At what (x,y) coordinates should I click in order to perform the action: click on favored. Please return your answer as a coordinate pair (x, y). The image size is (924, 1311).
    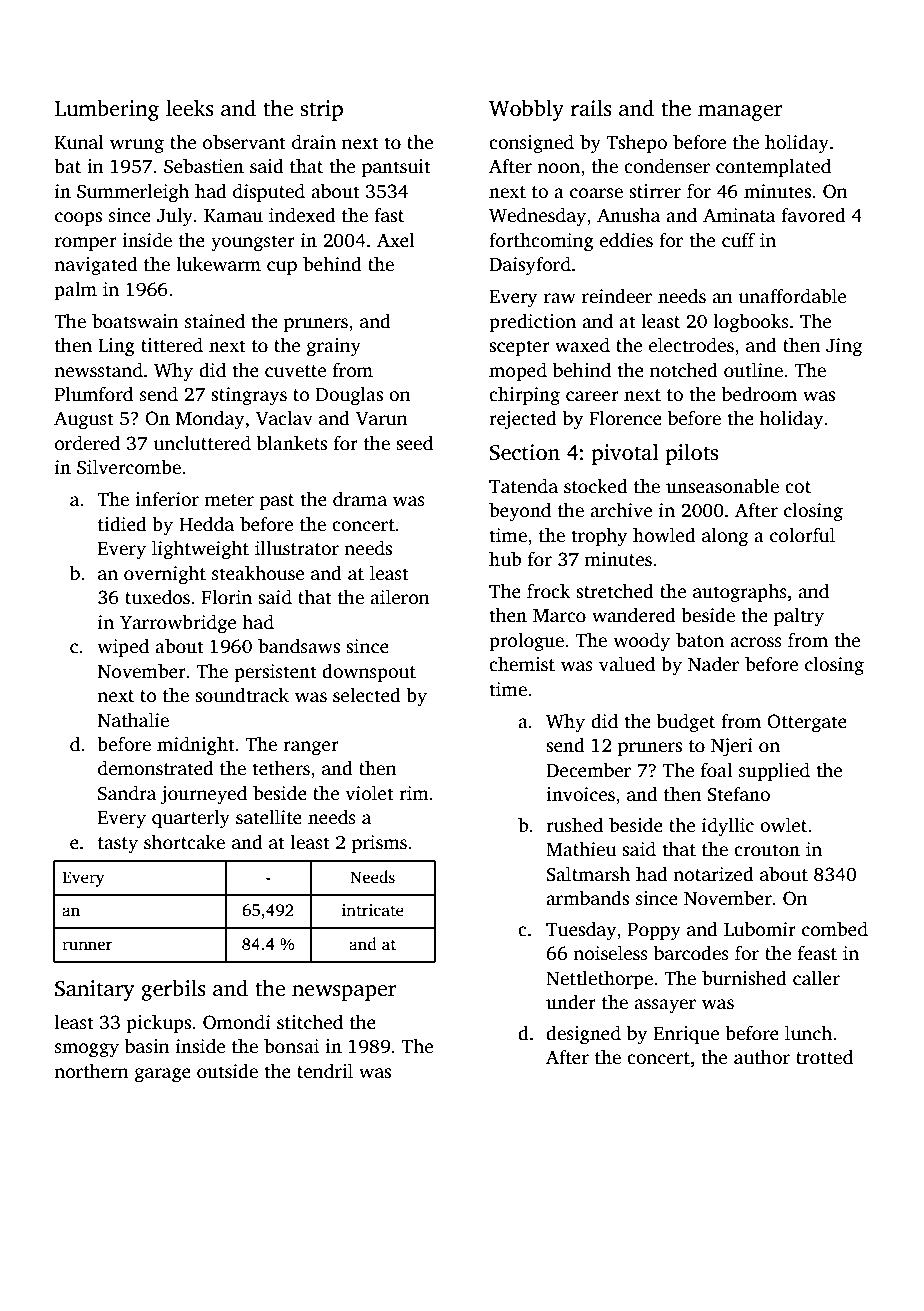
    Looking at the image, I should click on (813, 215).
